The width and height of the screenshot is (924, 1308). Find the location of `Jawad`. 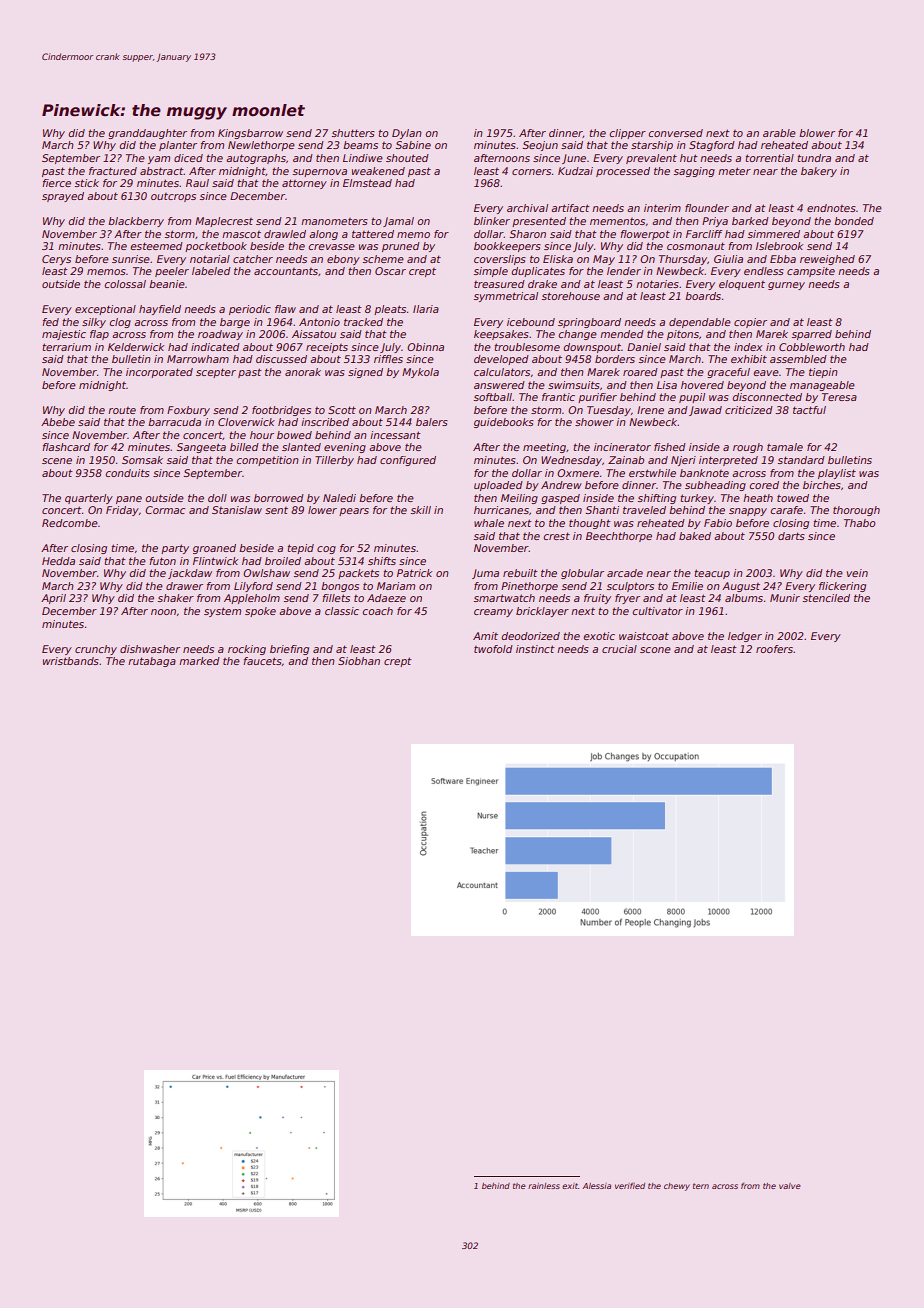

Jawad is located at coordinates (705, 411).
